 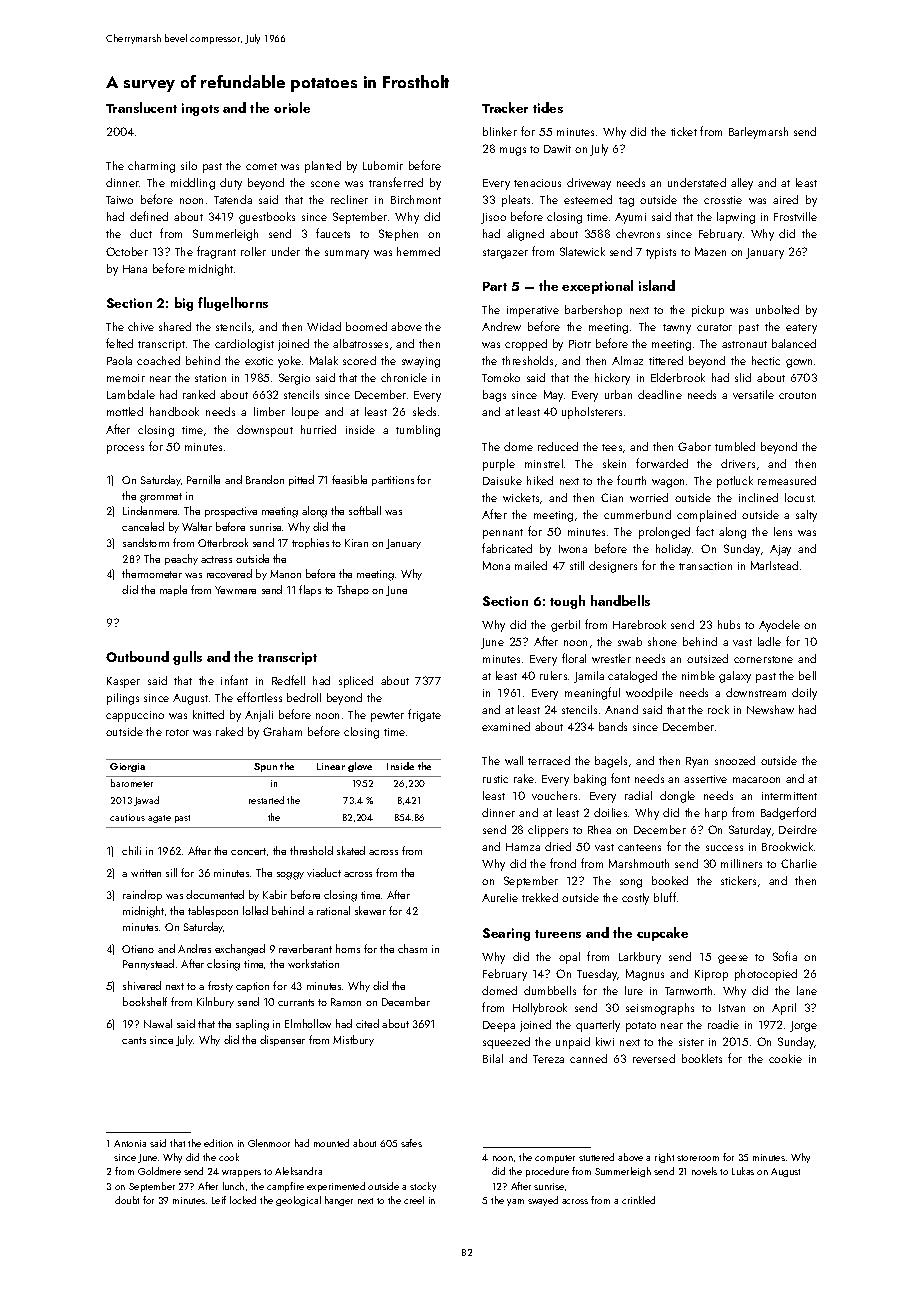 What do you see at coordinates (758, 133) in the page?
I see `Barleymarsh` at bounding box center [758, 133].
